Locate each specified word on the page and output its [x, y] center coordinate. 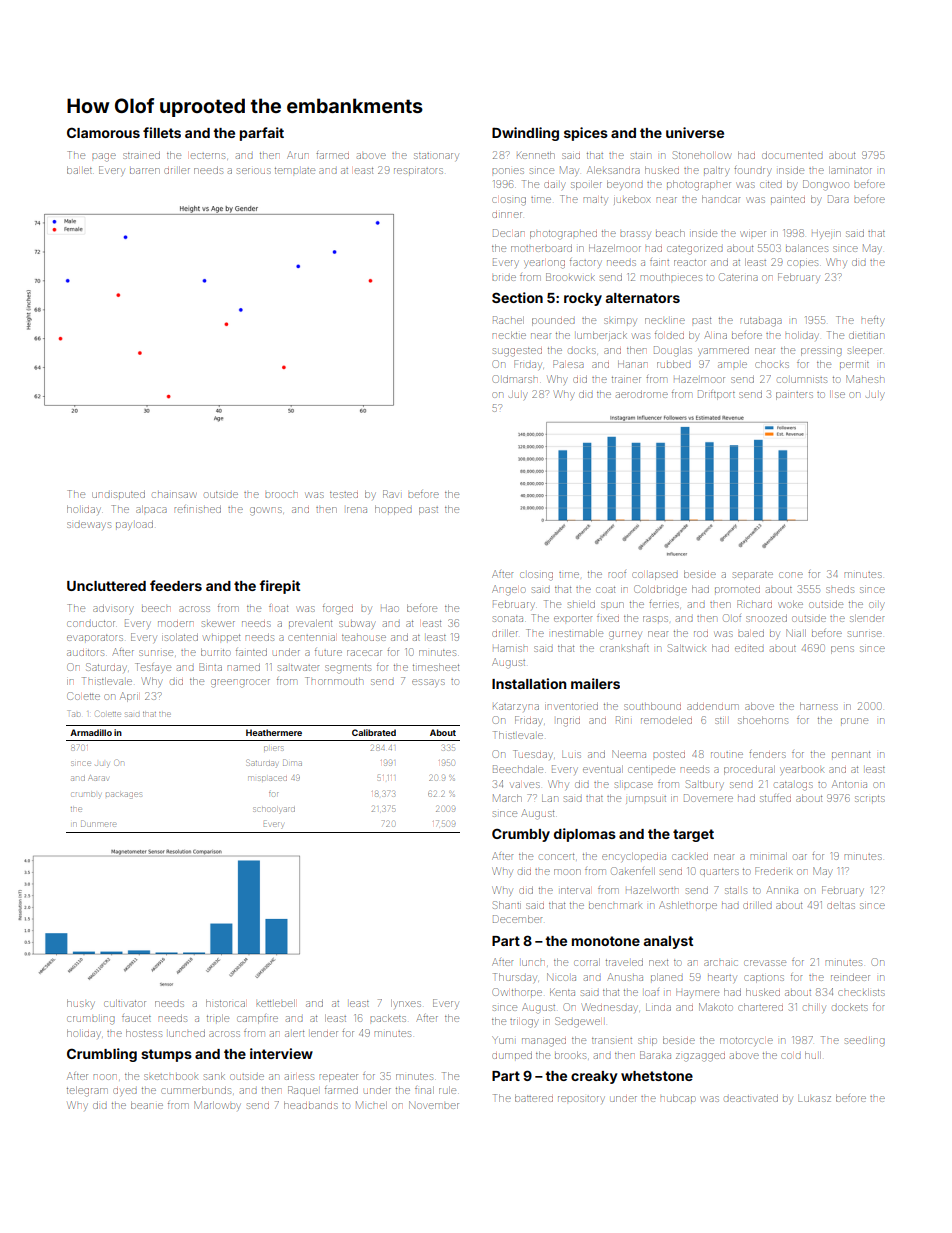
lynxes [406, 1004]
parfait [262, 134]
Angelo [509, 590]
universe [695, 132]
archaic [721, 963]
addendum [712, 706]
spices [586, 134]
